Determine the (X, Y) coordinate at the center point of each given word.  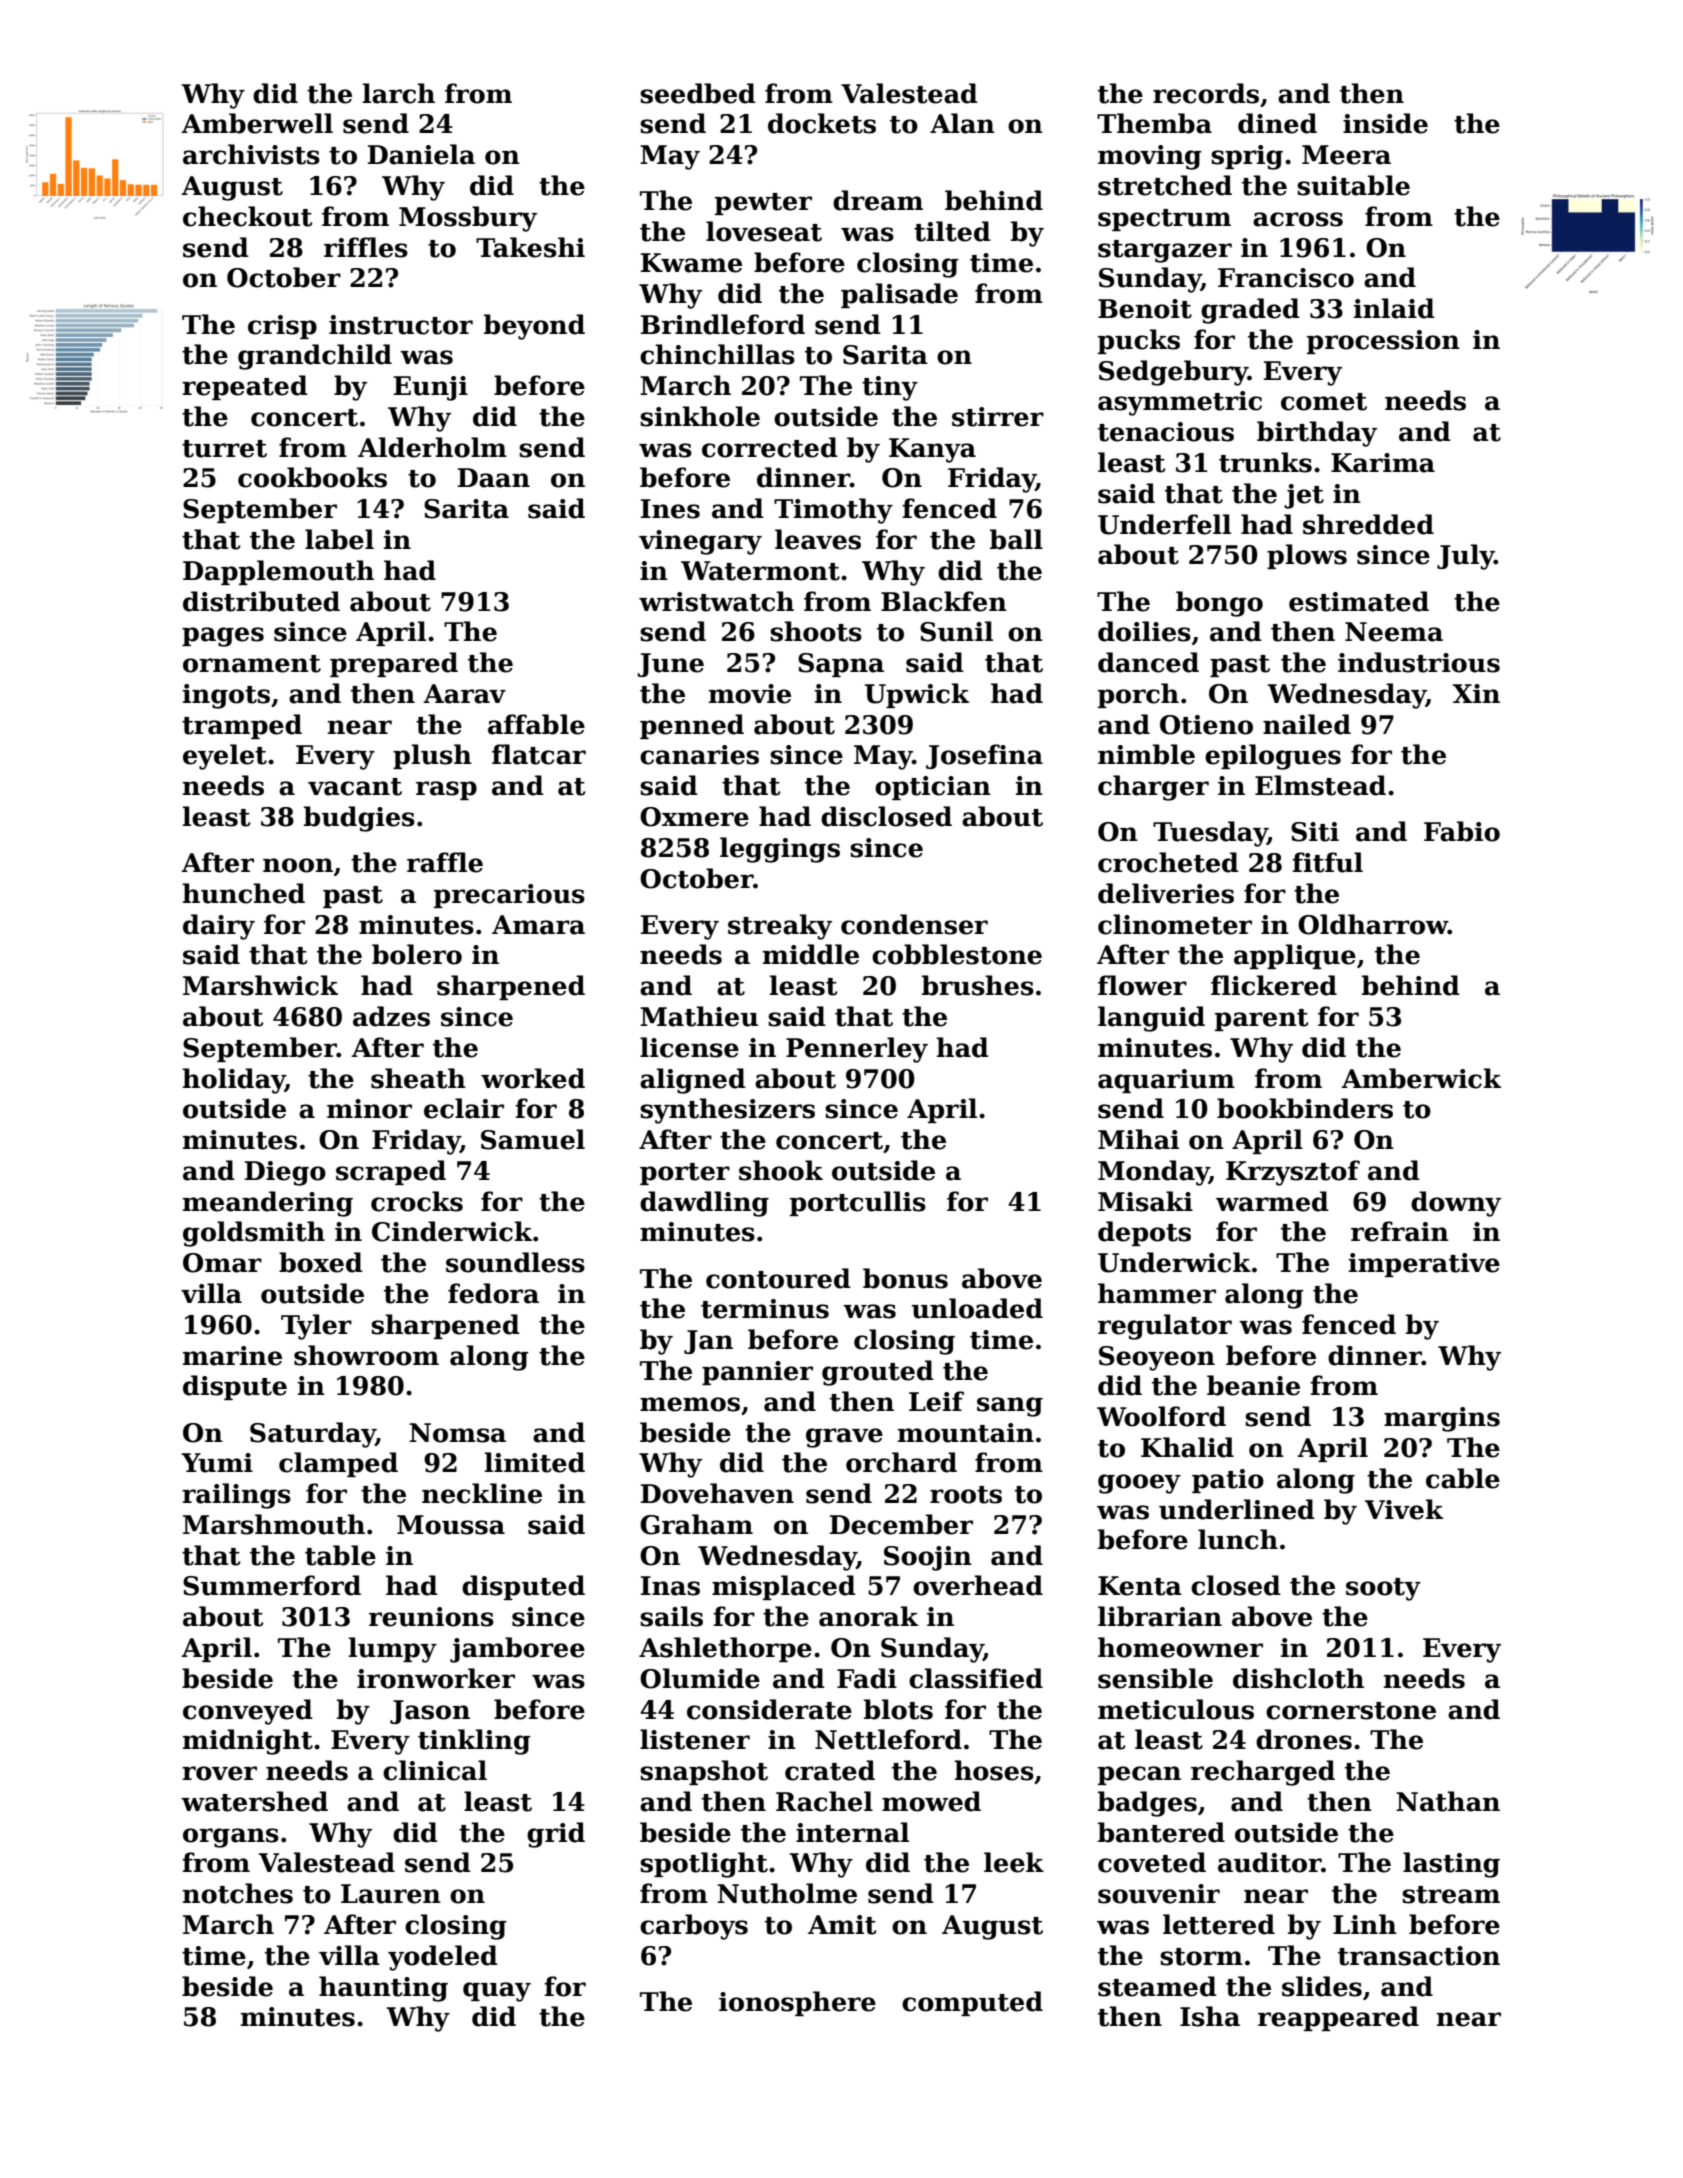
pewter (763, 204)
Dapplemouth (278, 572)
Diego (285, 1173)
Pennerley (857, 1050)
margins (1442, 1419)
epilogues (1273, 757)
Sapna (841, 665)
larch (399, 93)
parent (1262, 1020)
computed (972, 2003)
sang (1010, 1407)
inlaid (1394, 308)
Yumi (217, 1463)
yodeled (443, 1958)
